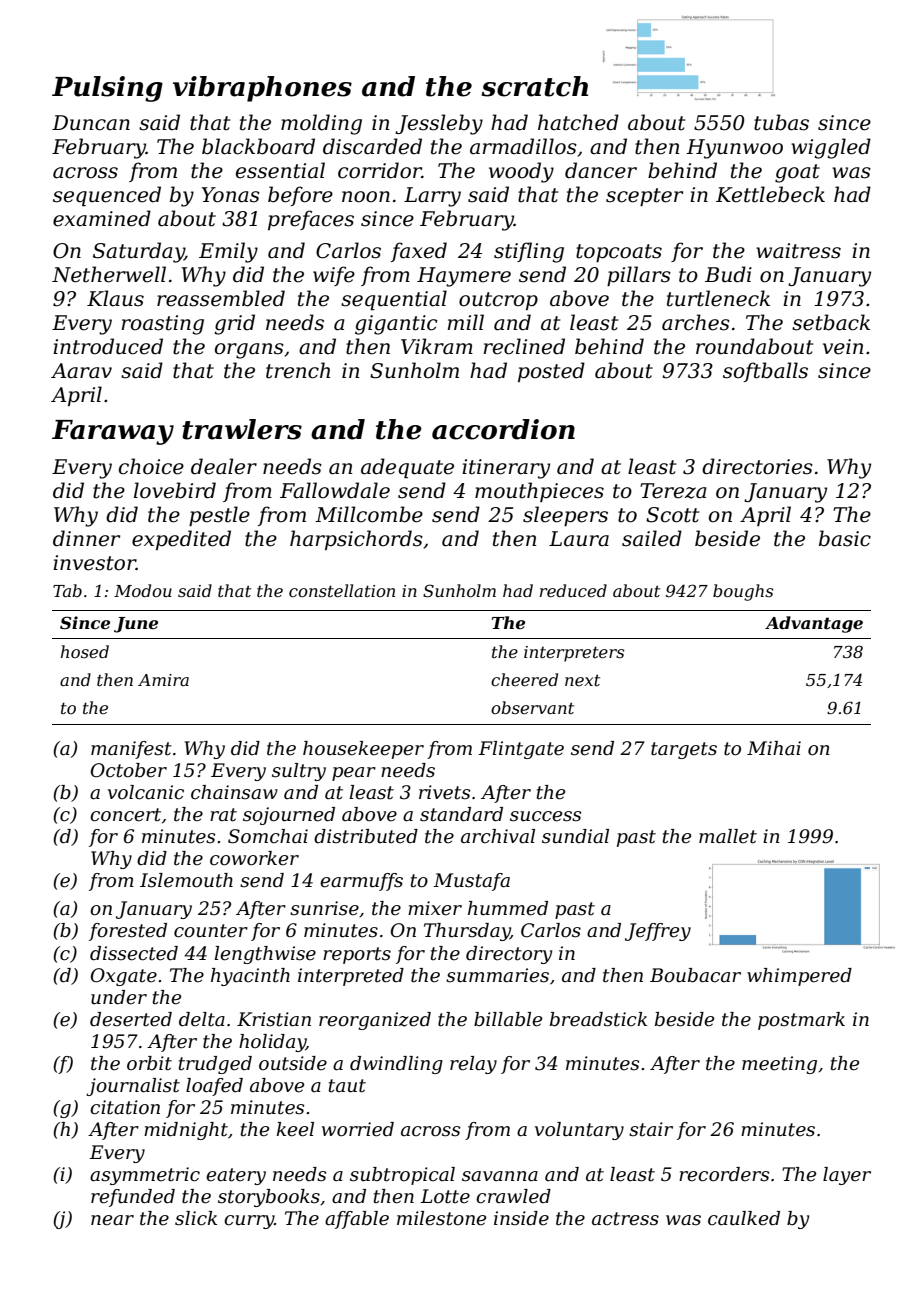  Describe the element at coordinates (143, 590) in the screenshot. I see `Modou` at that location.
